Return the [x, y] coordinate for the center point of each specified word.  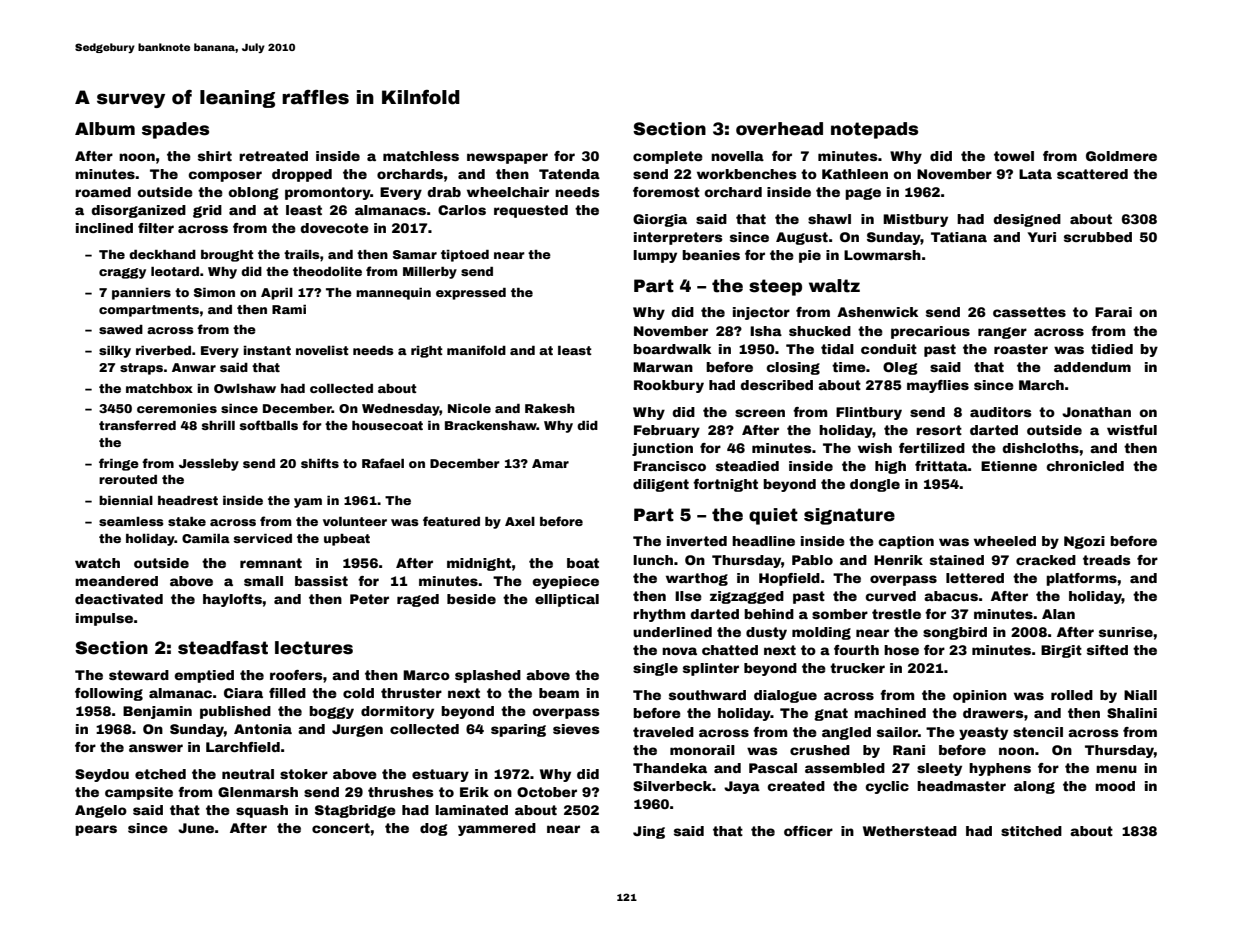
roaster [1021, 349]
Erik [474, 792]
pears [96, 830]
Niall [1140, 695]
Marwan [663, 367]
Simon [214, 292]
